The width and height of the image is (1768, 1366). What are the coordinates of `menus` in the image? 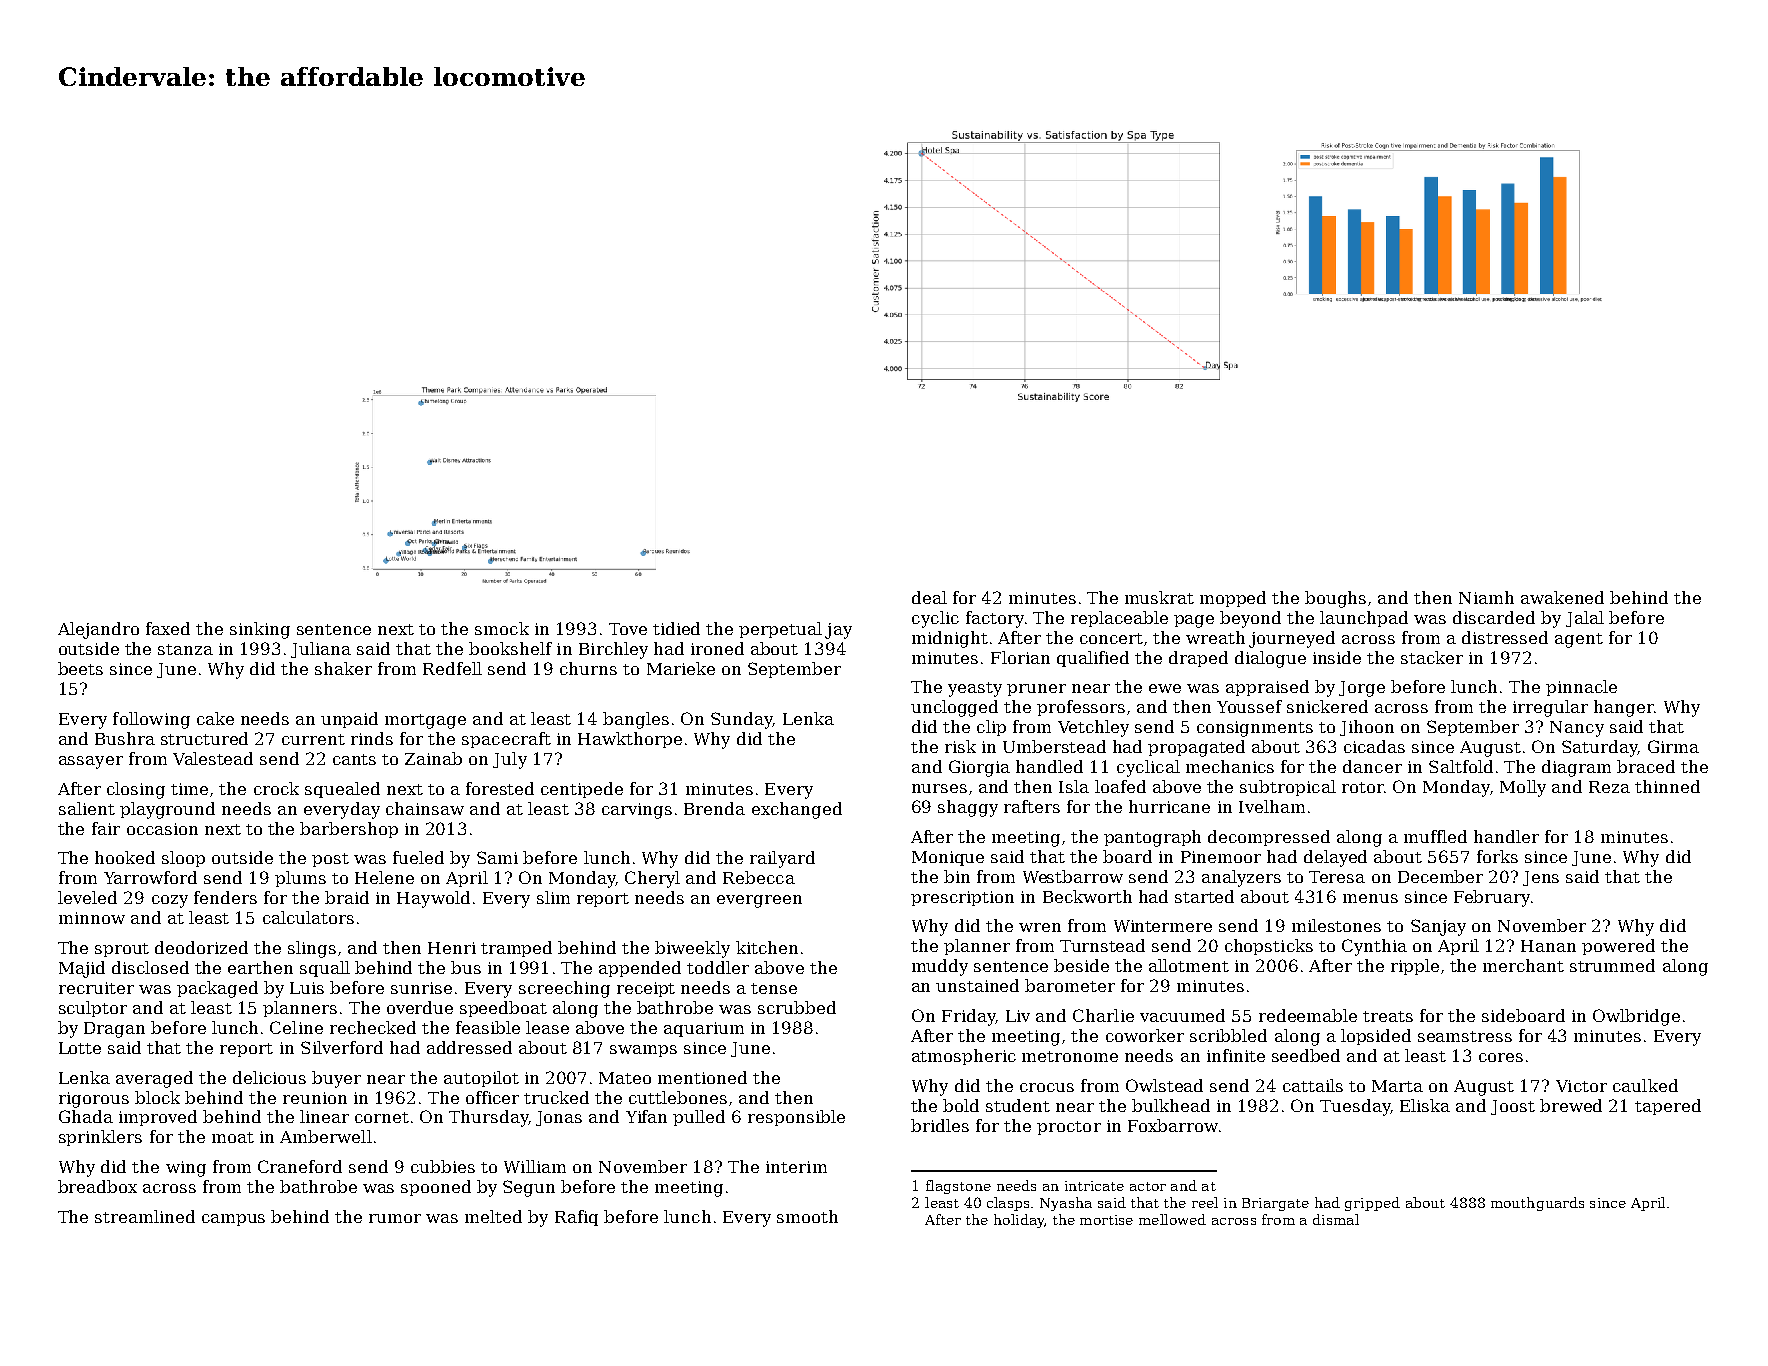 It's located at (1370, 898).
